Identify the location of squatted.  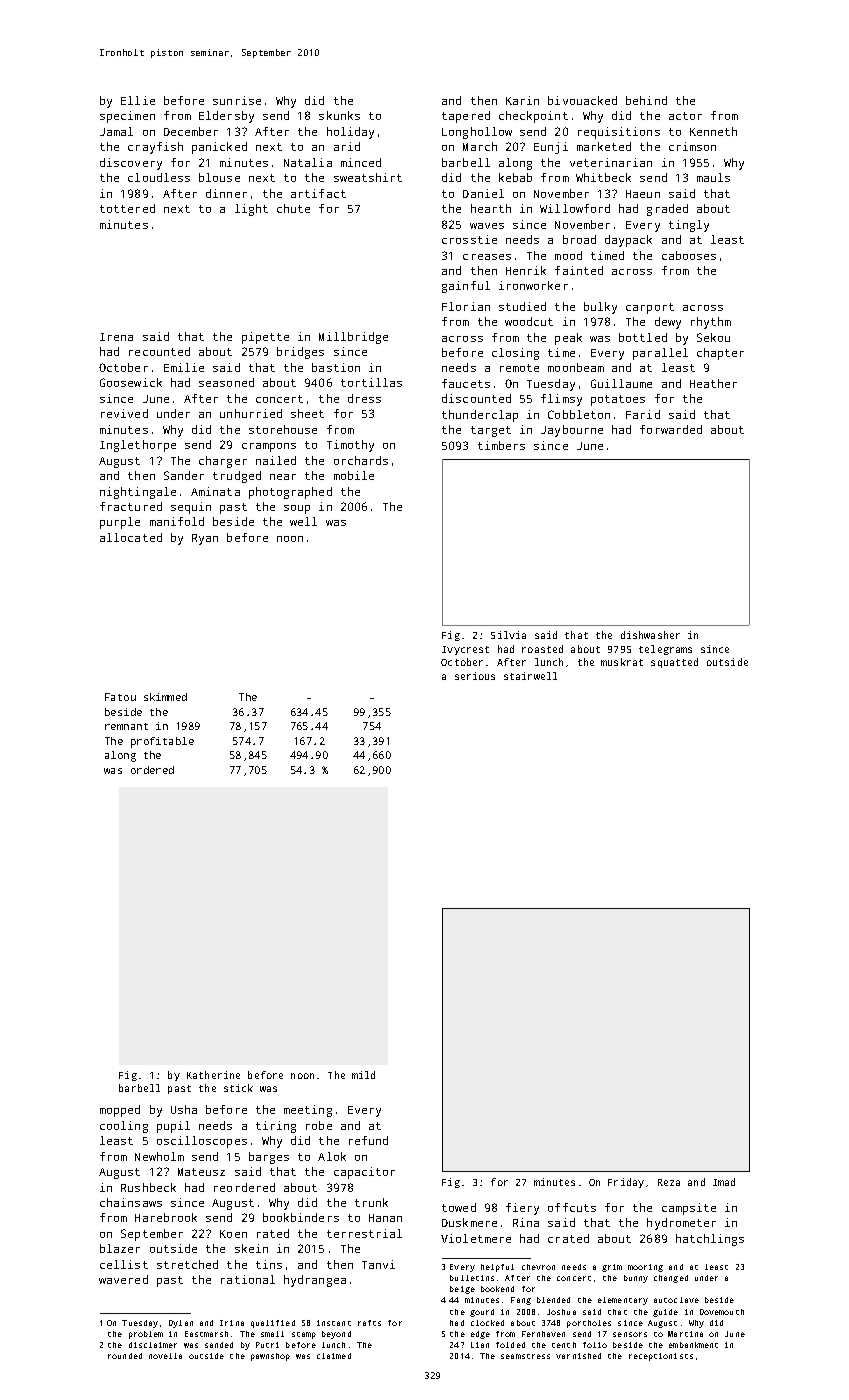
(674, 663).
